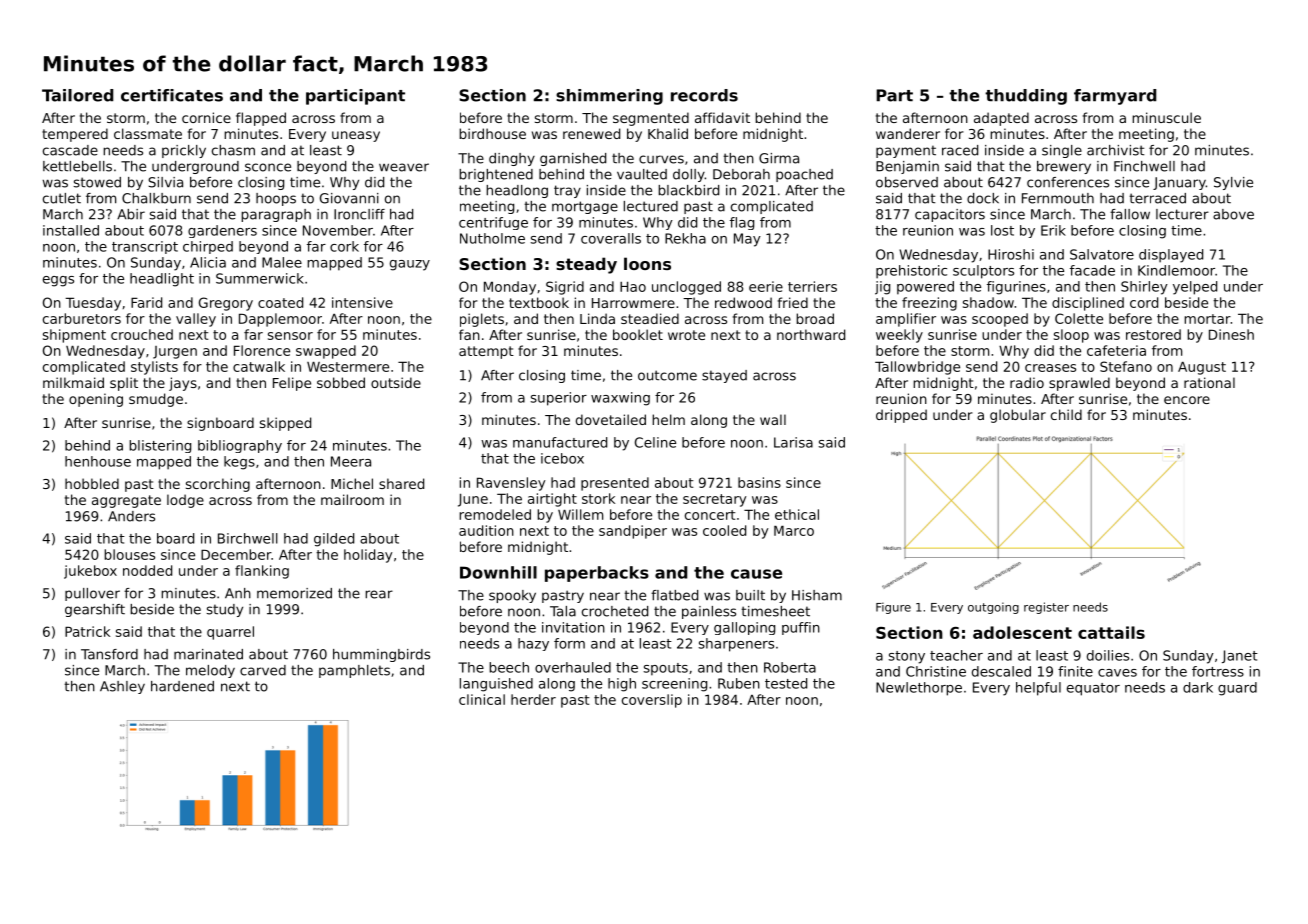 This screenshot has height=924, width=1308. What do you see at coordinates (352, 499) in the screenshot?
I see `mailroom` at bounding box center [352, 499].
